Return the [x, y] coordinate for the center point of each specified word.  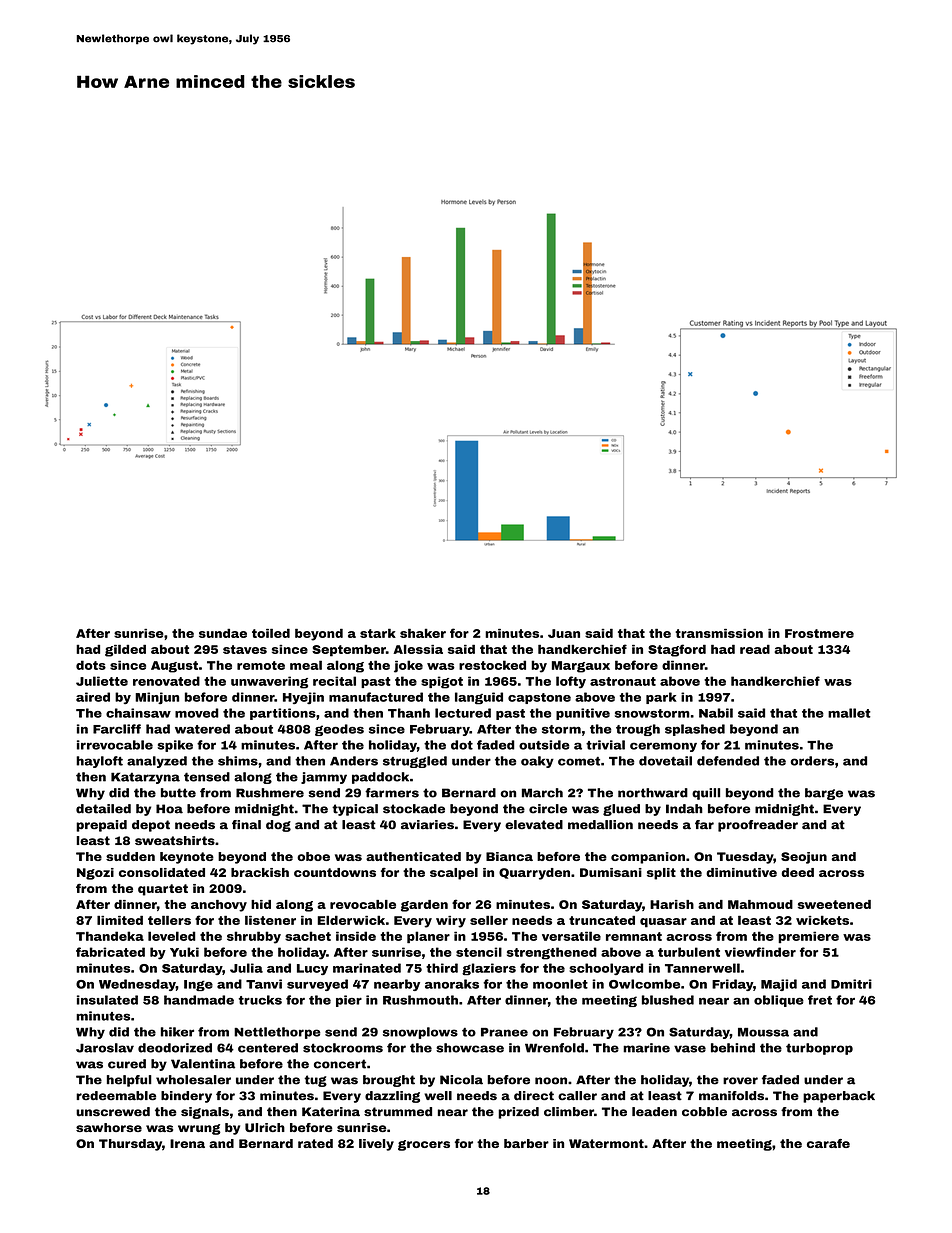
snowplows [420, 1033]
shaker [423, 633]
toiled [271, 633]
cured [127, 1064]
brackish [260, 872]
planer [428, 937]
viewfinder [760, 952]
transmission [719, 633]
